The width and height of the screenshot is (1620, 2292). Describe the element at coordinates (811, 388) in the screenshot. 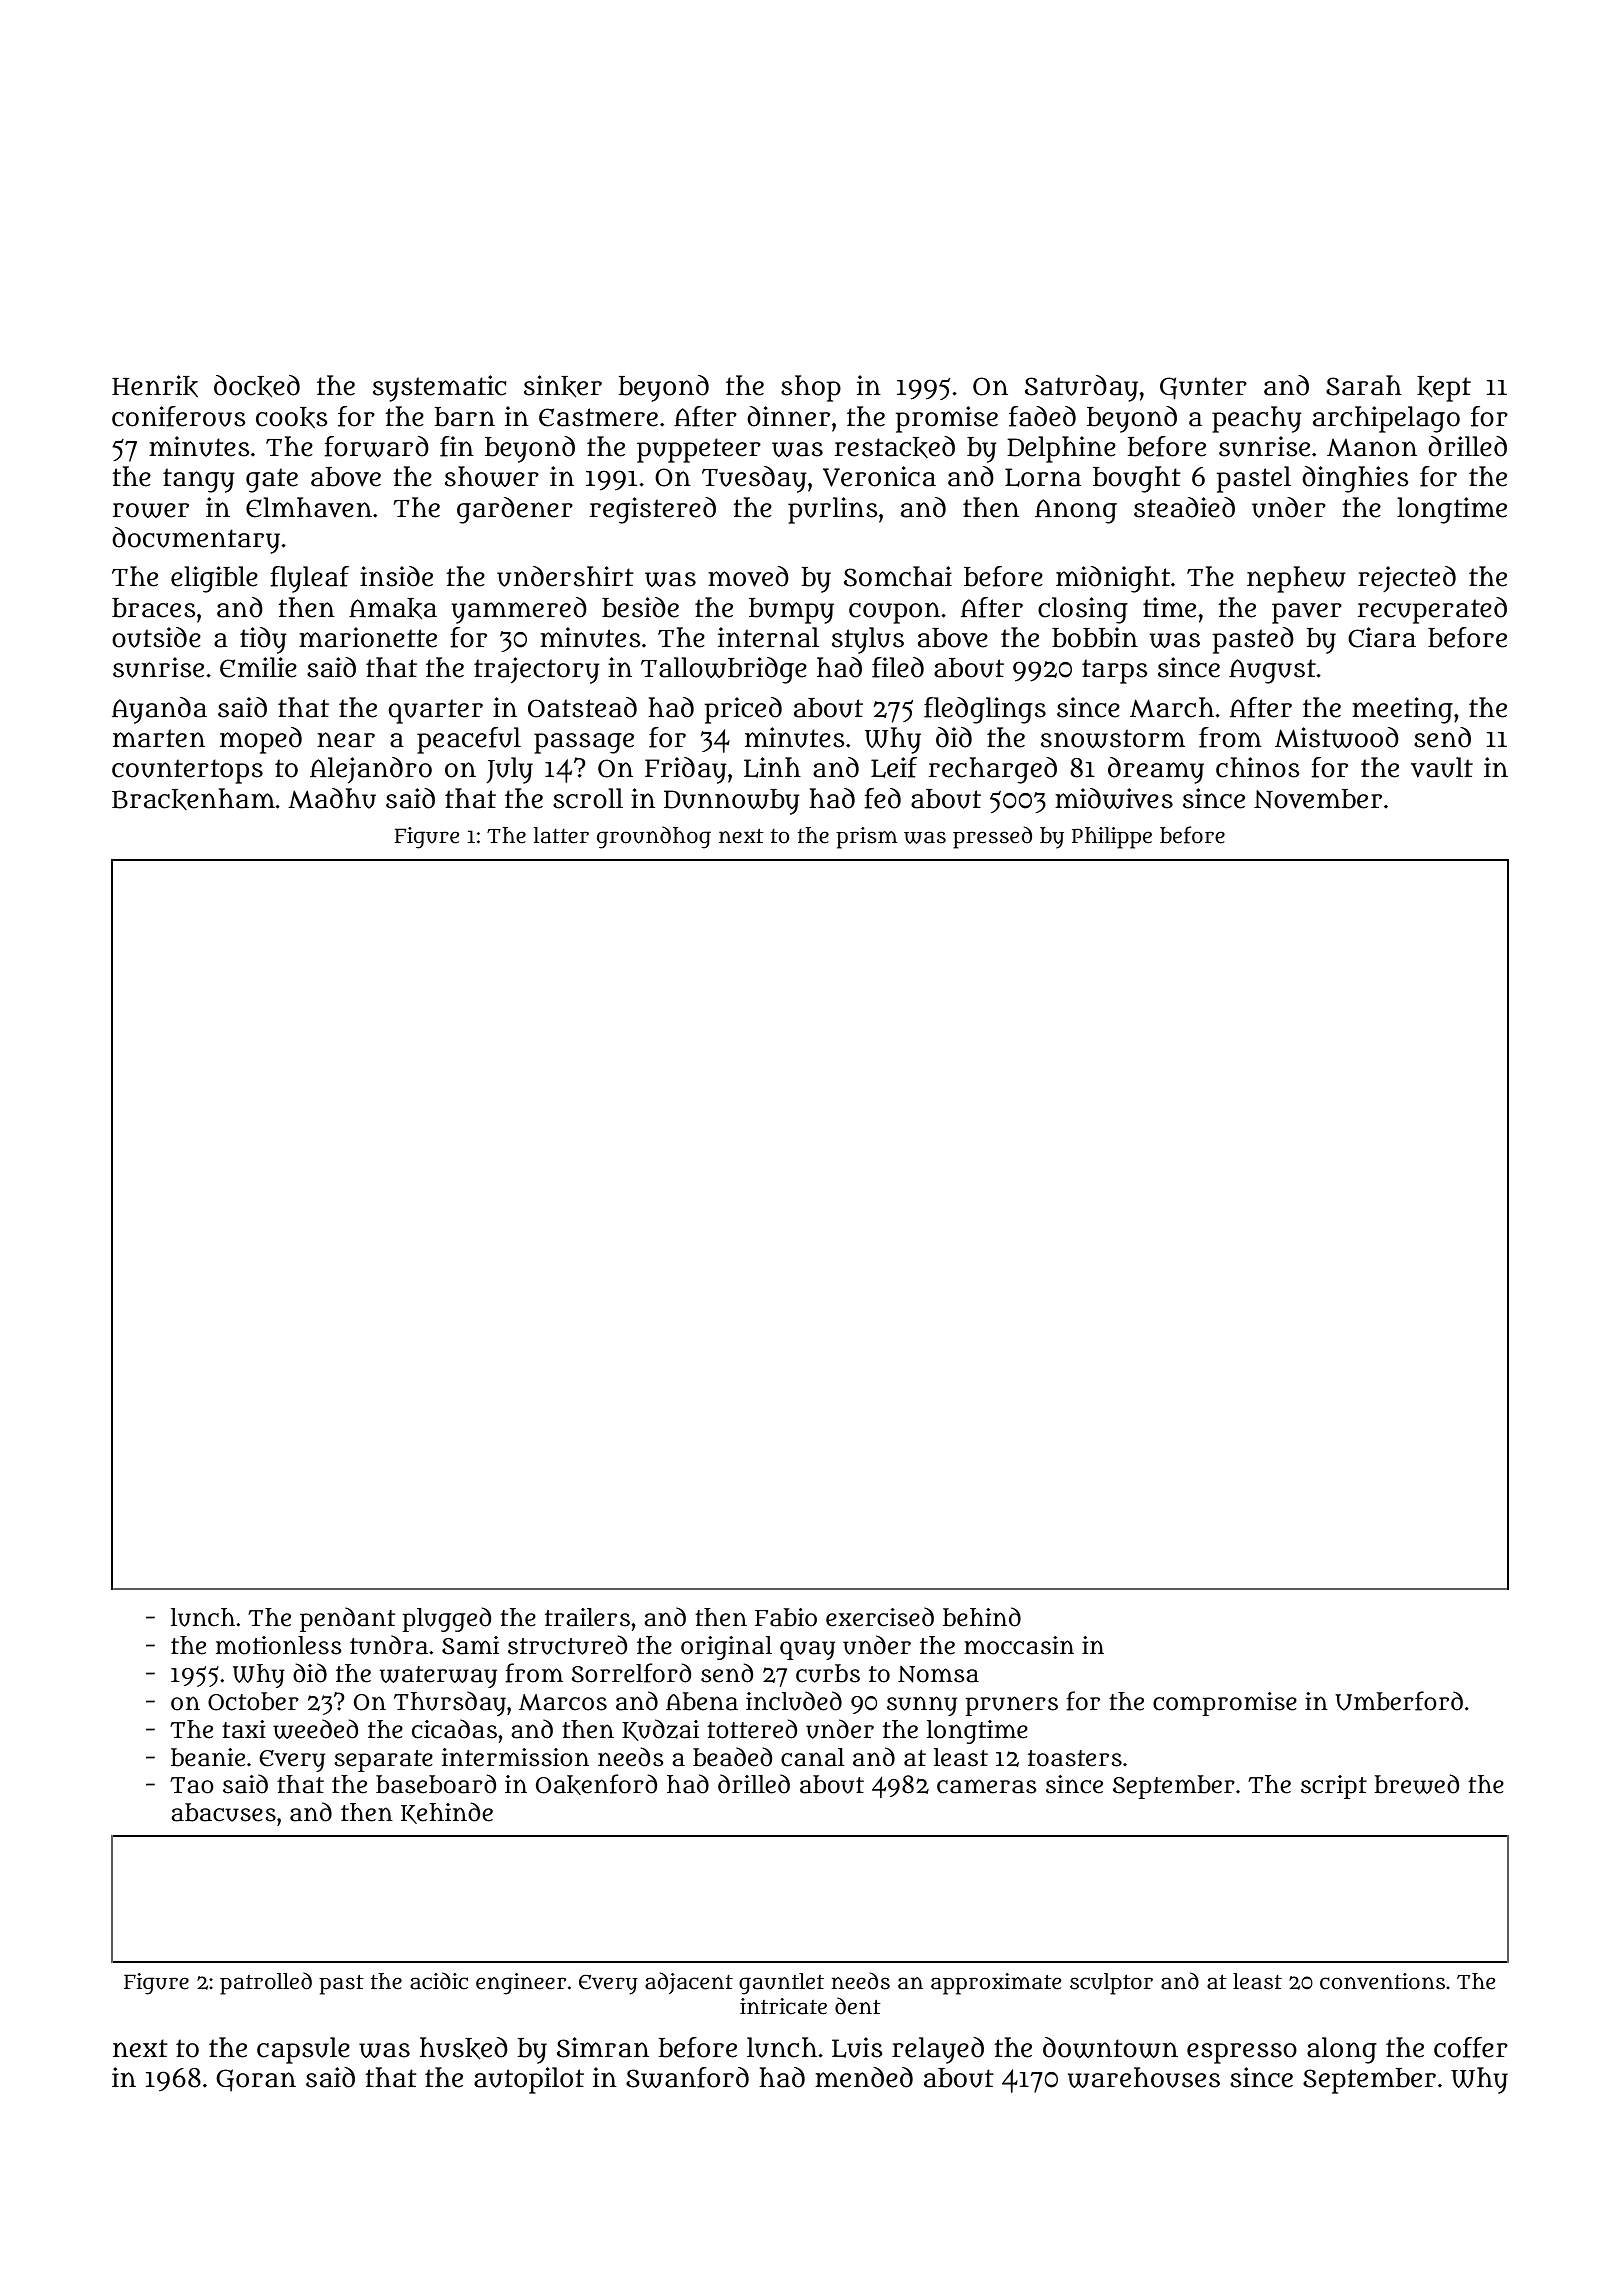

I see `shop` at that location.
